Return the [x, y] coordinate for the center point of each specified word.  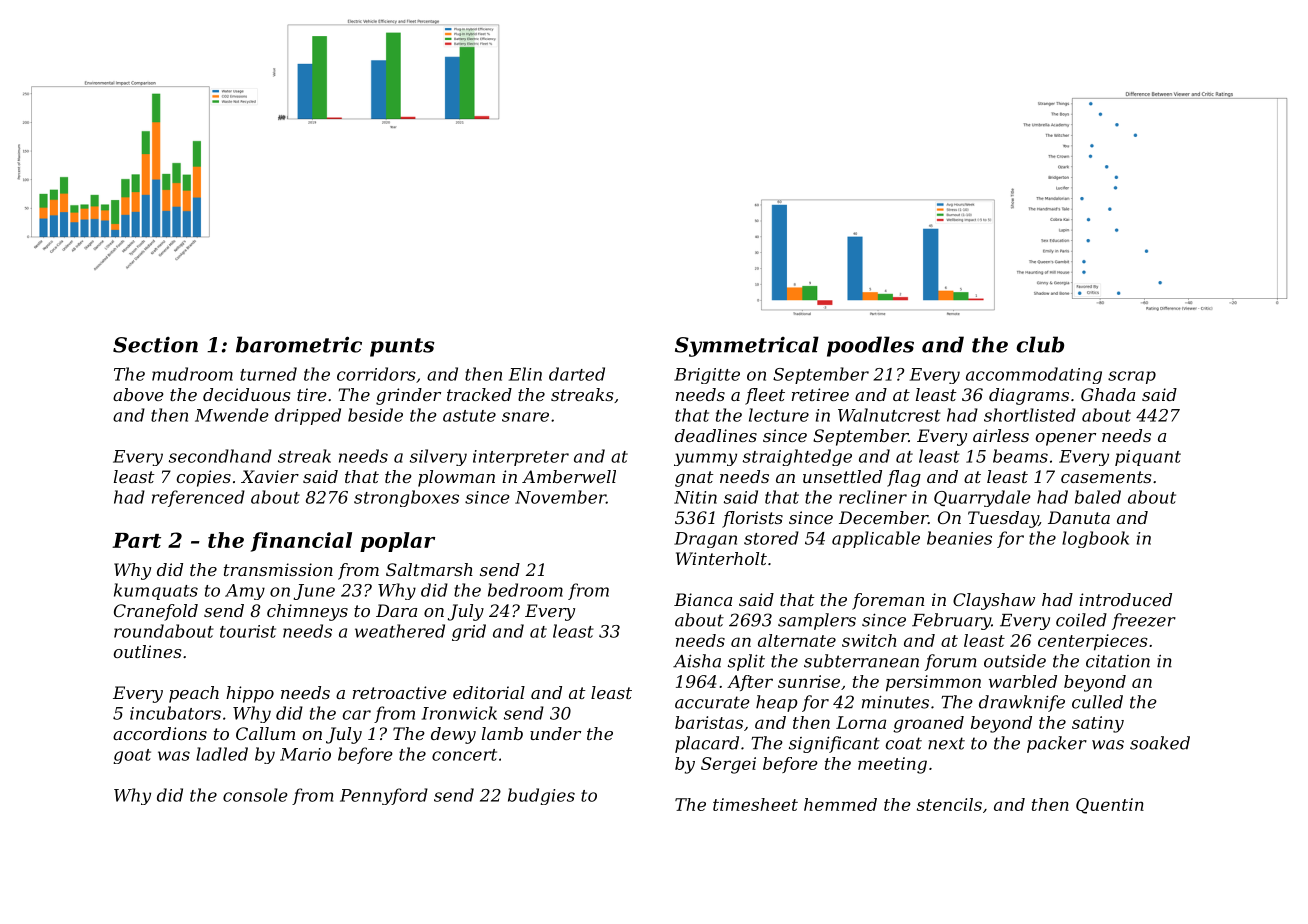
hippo [250, 694]
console [255, 795]
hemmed [840, 804]
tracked [479, 394]
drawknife [1022, 703]
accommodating [1034, 375]
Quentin [1110, 806]
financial [301, 542]
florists [752, 519]
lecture [779, 415]
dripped [308, 416]
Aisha [697, 661]
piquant [1148, 458]
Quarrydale [982, 498]
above [138, 394]
